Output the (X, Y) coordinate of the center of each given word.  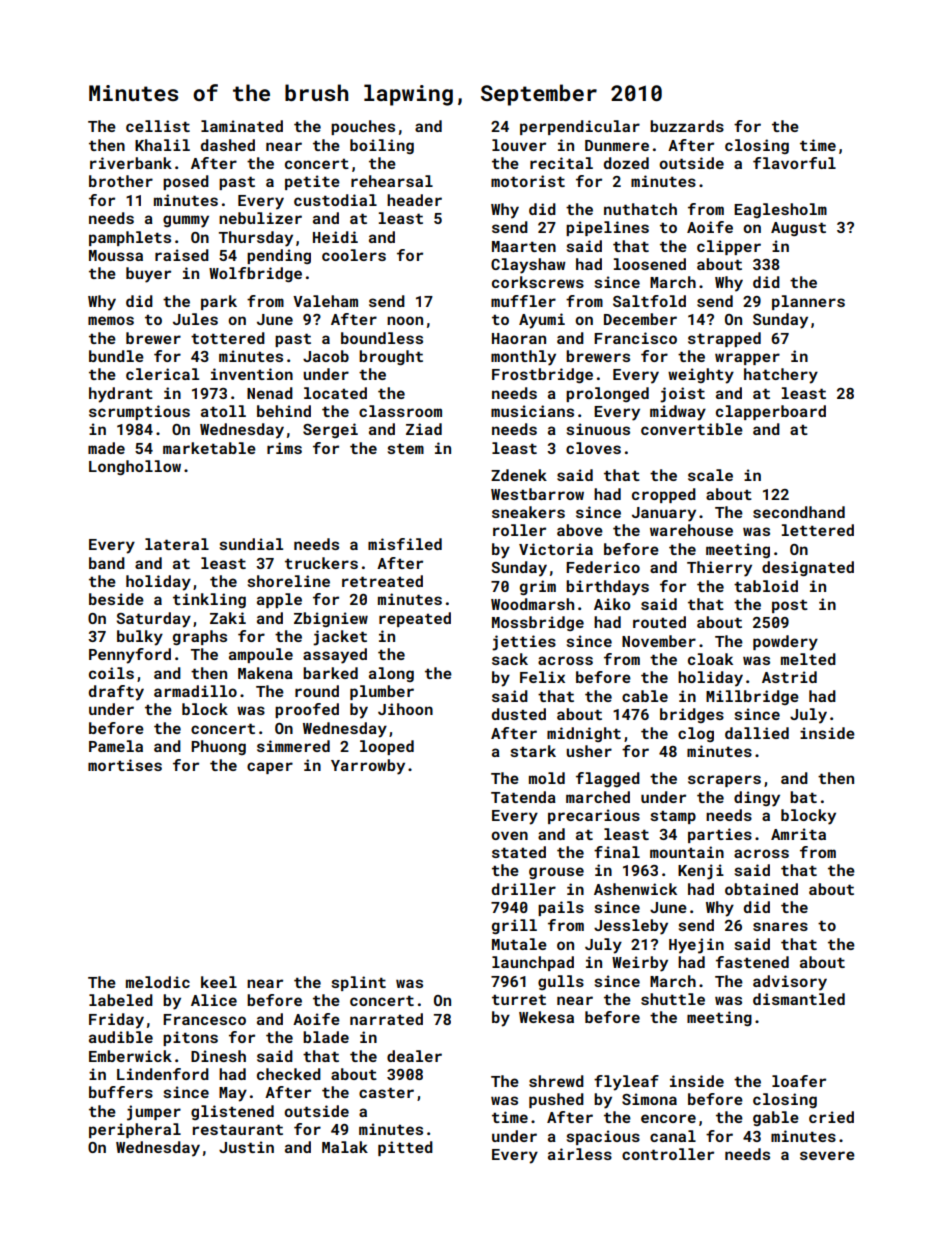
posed (186, 182)
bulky (140, 638)
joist (682, 395)
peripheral (135, 1130)
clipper (729, 247)
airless (580, 1154)
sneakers (528, 512)
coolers (354, 255)
